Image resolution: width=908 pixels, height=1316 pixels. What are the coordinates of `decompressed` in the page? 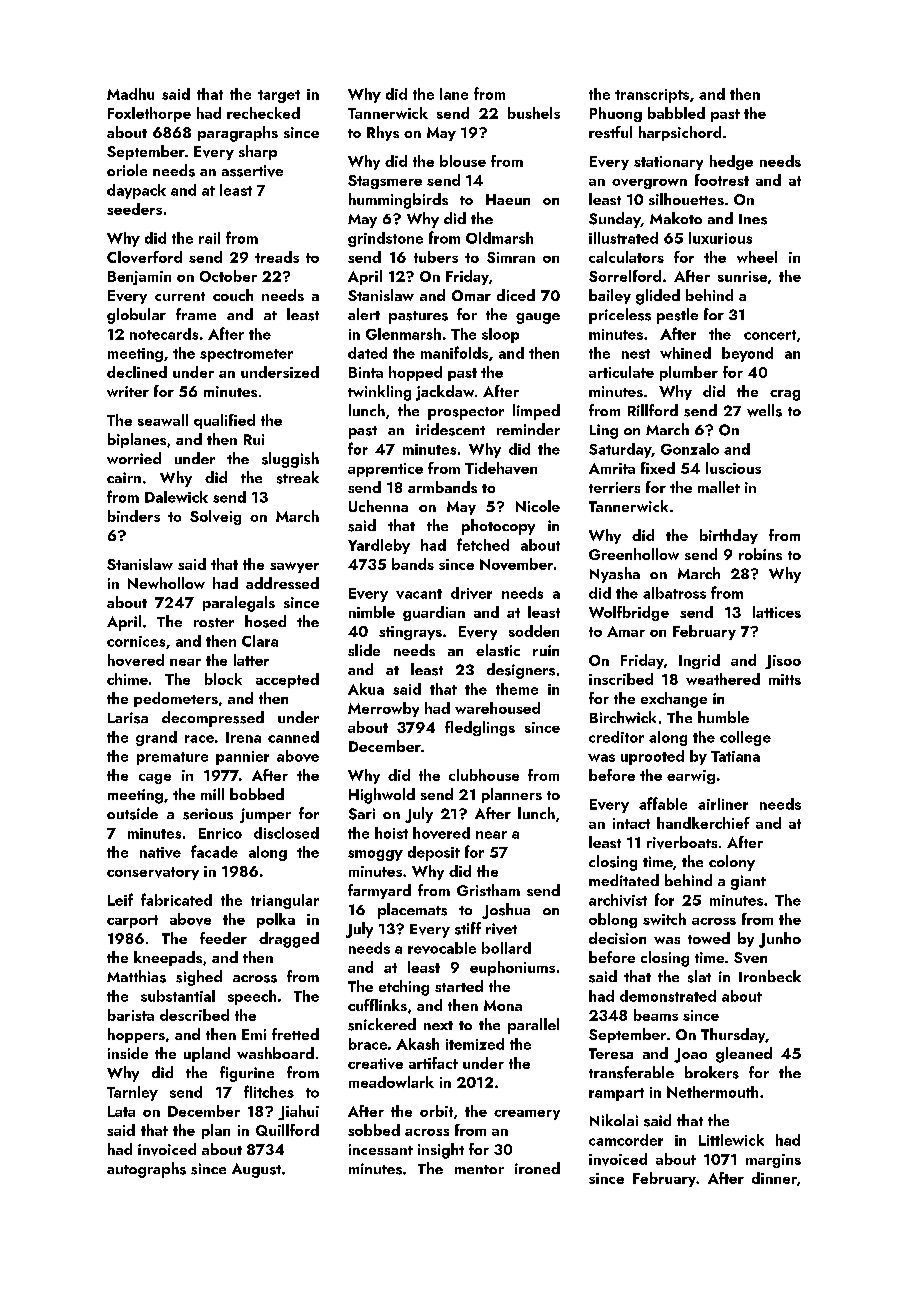 It's located at (213, 719).
